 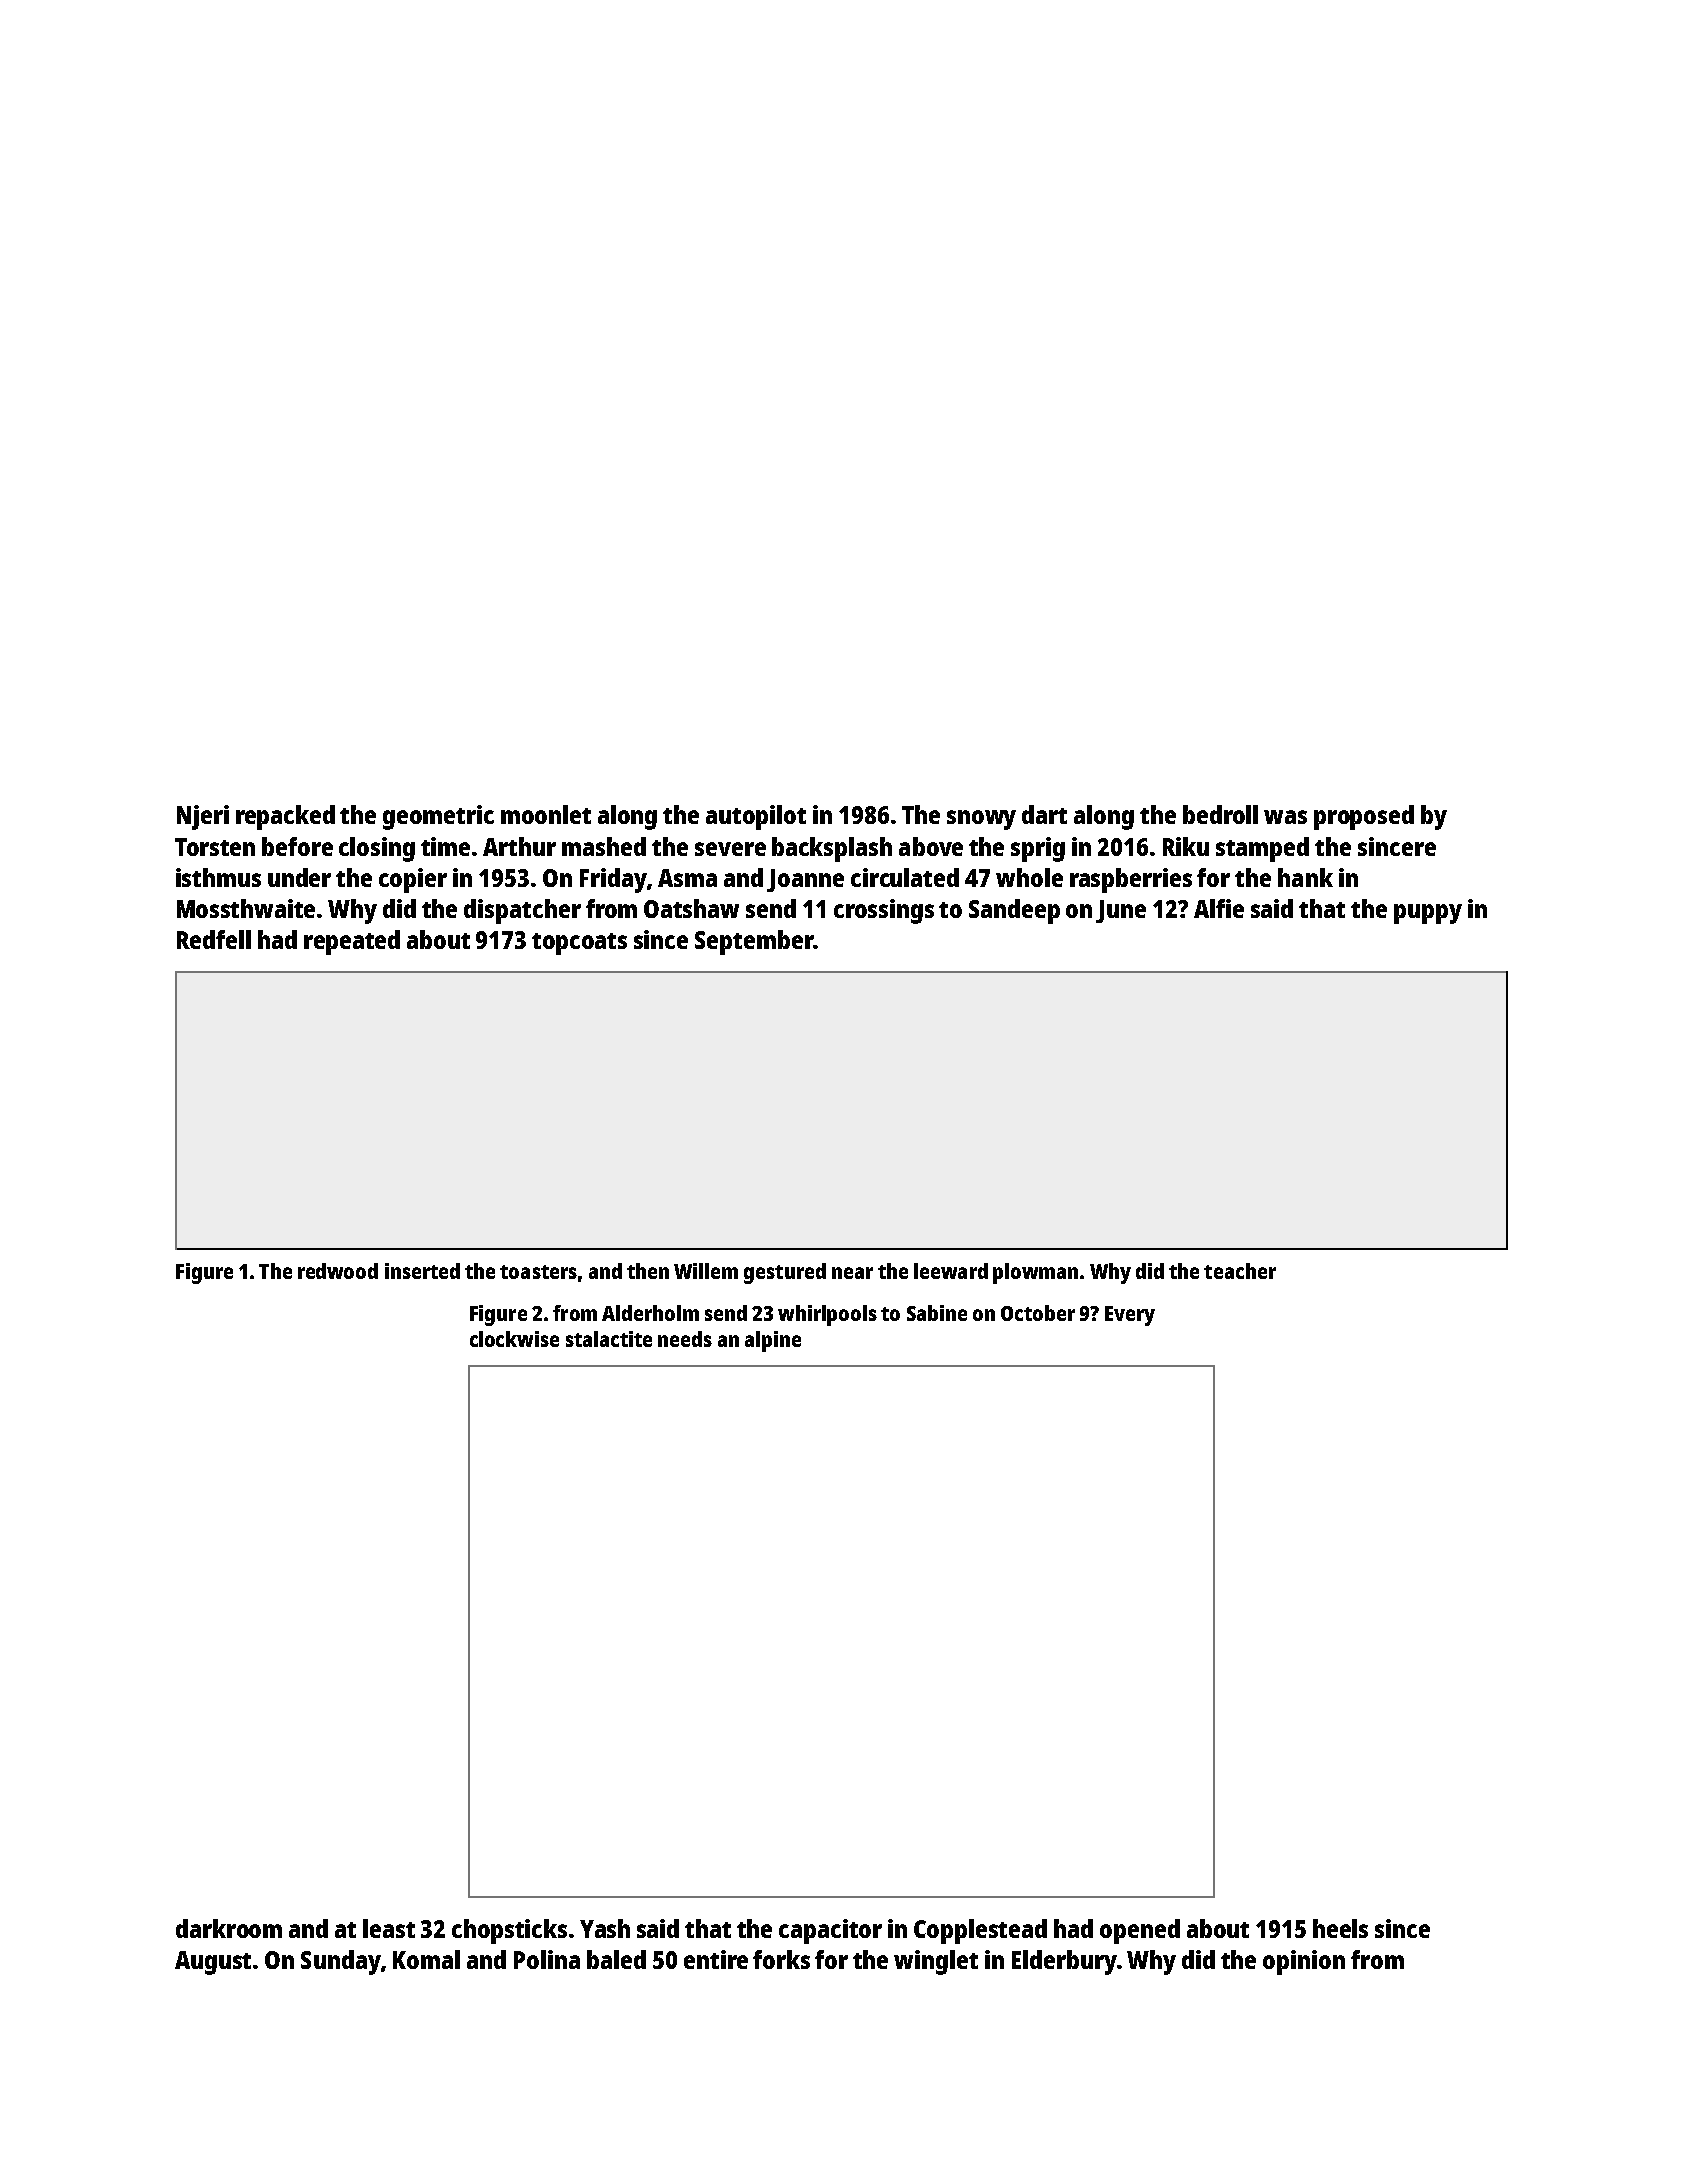 What do you see at coordinates (1014, 911) in the screenshot?
I see `Sandeep` at bounding box center [1014, 911].
